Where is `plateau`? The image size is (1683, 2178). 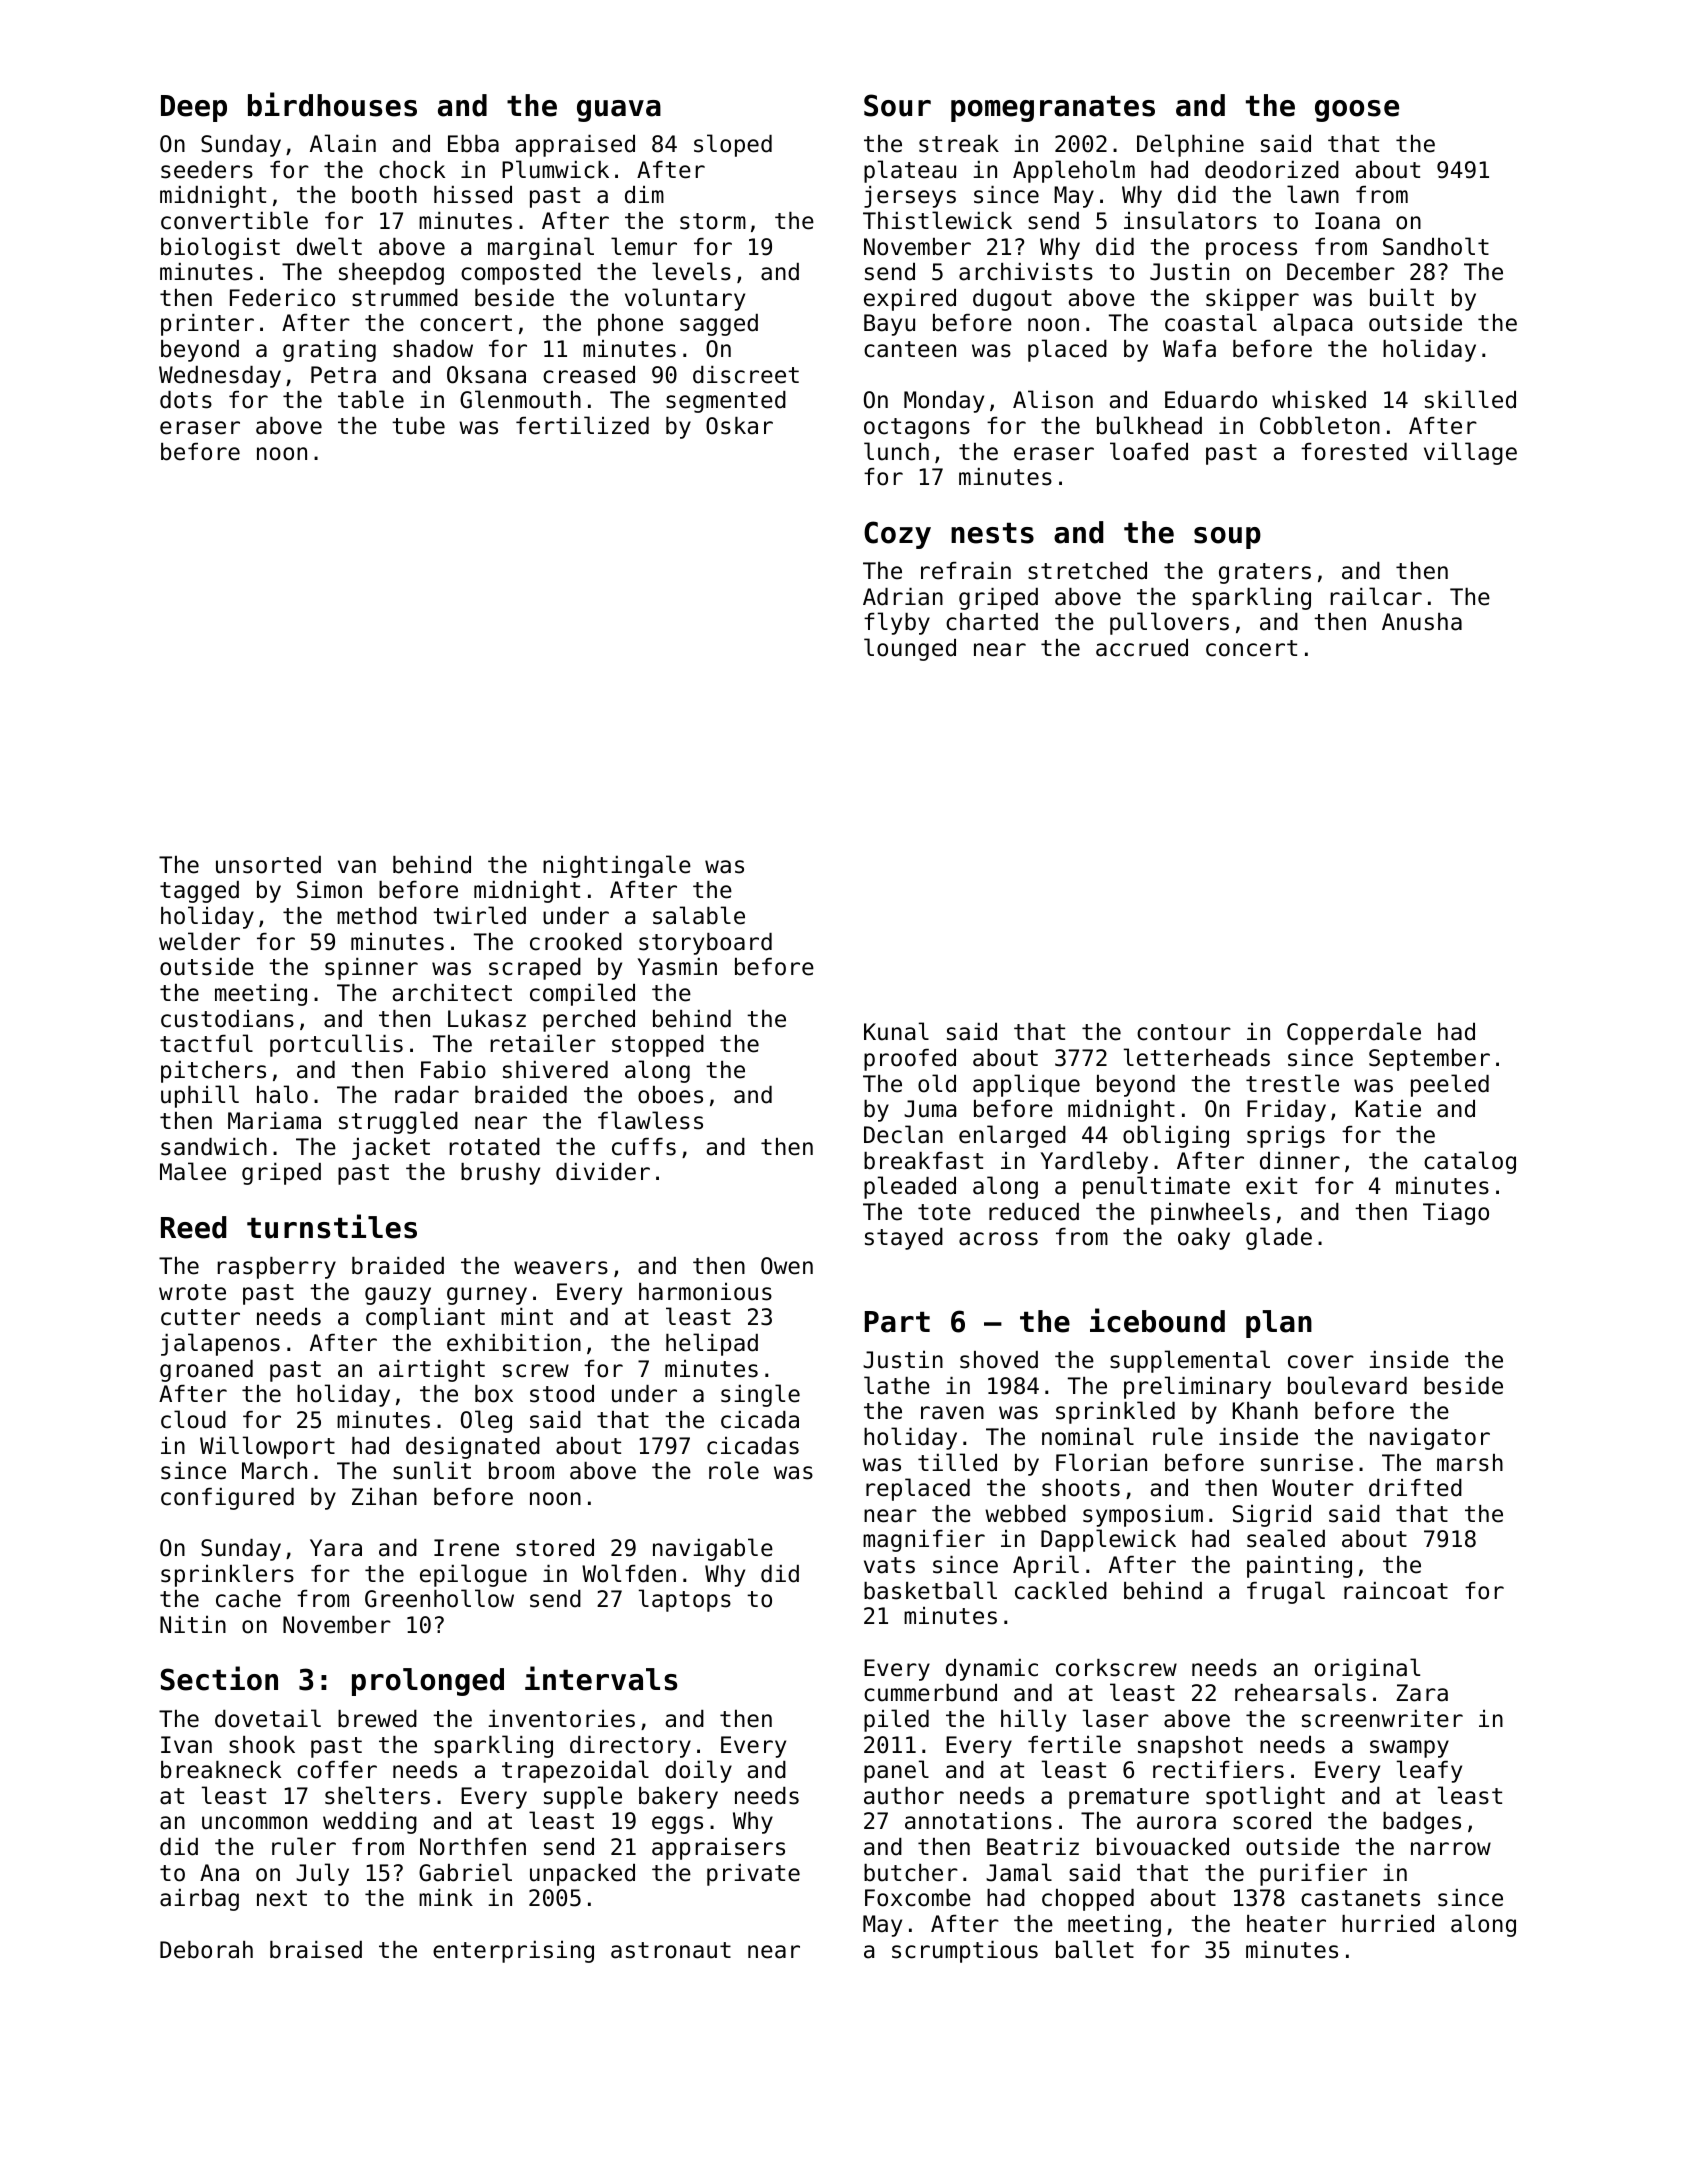
plateau is located at coordinates (910, 171).
